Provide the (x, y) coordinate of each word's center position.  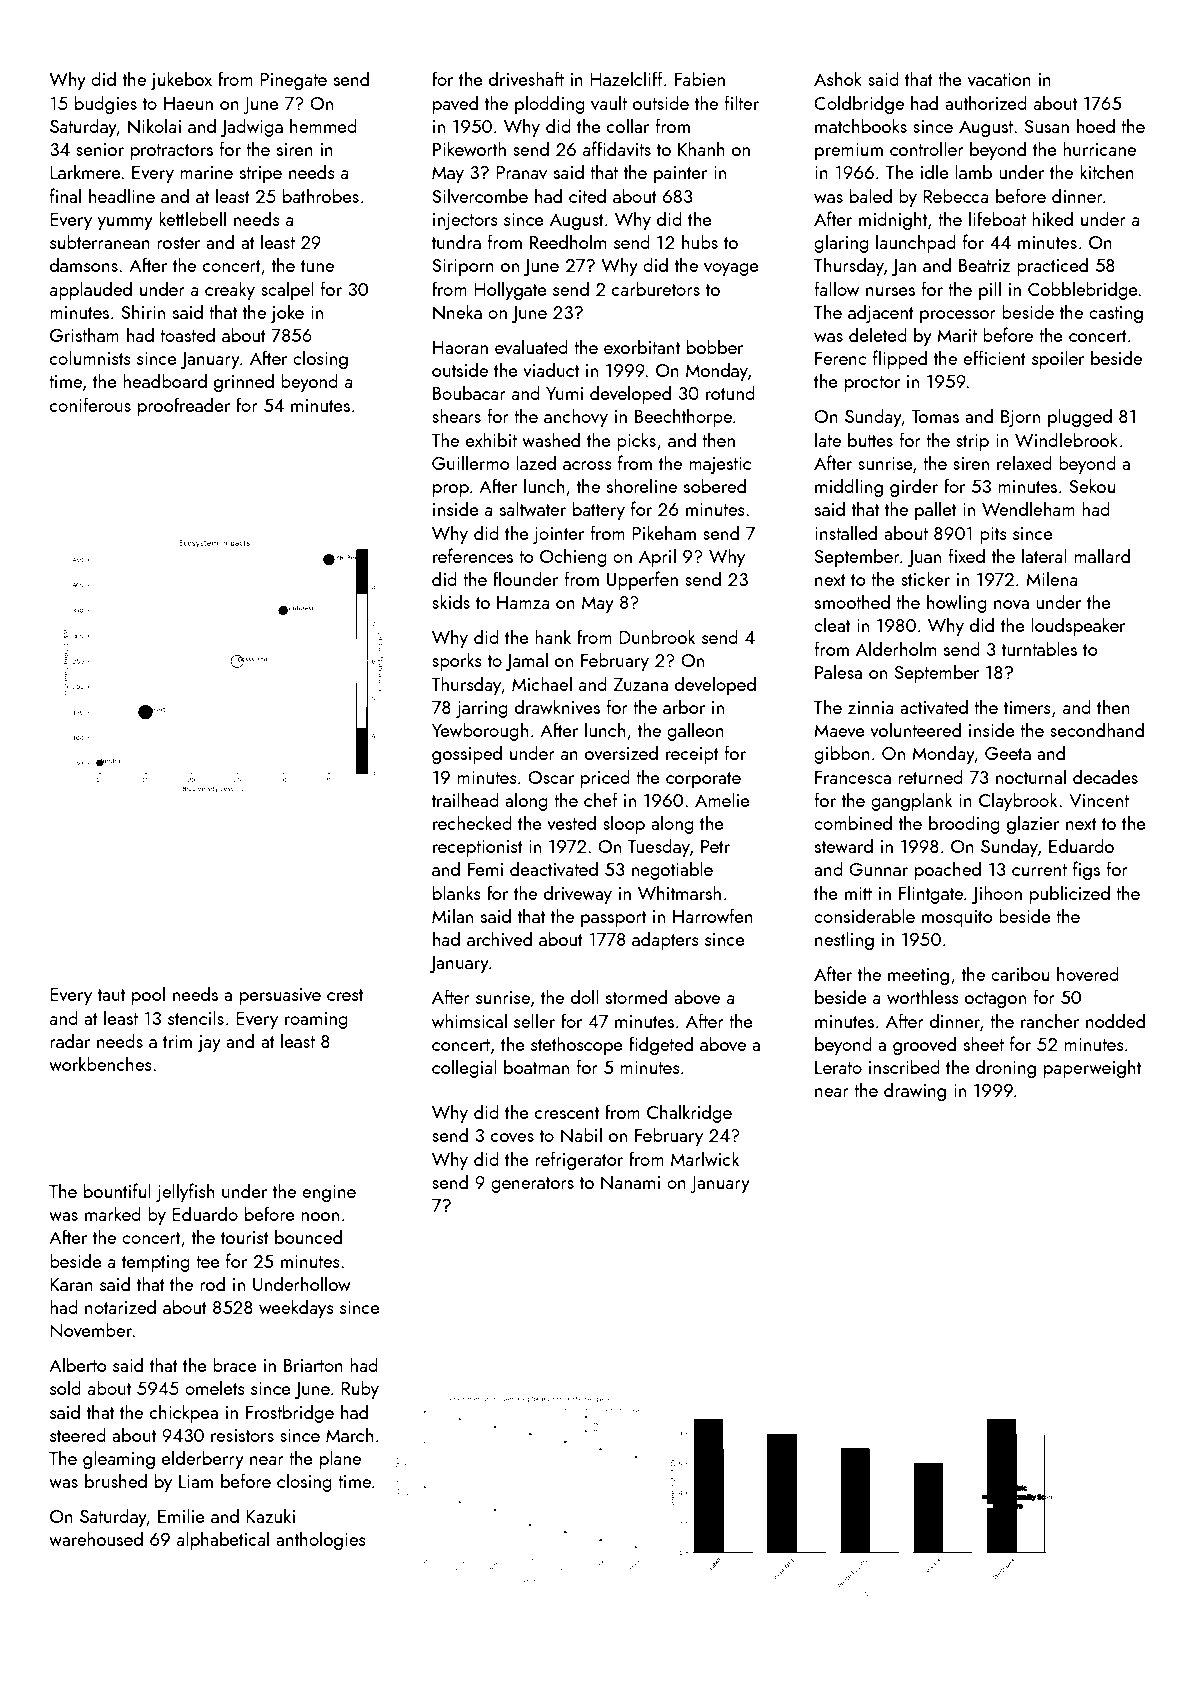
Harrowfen (713, 915)
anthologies (321, 1540)
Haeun (188, 103)
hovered (1088, 973)
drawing (915, 1091)
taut (111, 995)
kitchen (1107, 171)
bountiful (117, 1190)
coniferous (90, 404)
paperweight (1092, 1068)
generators (532, 1185)
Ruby (360, 1389)
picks (636, 441)
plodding (550, 104)
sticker (925, 578)
